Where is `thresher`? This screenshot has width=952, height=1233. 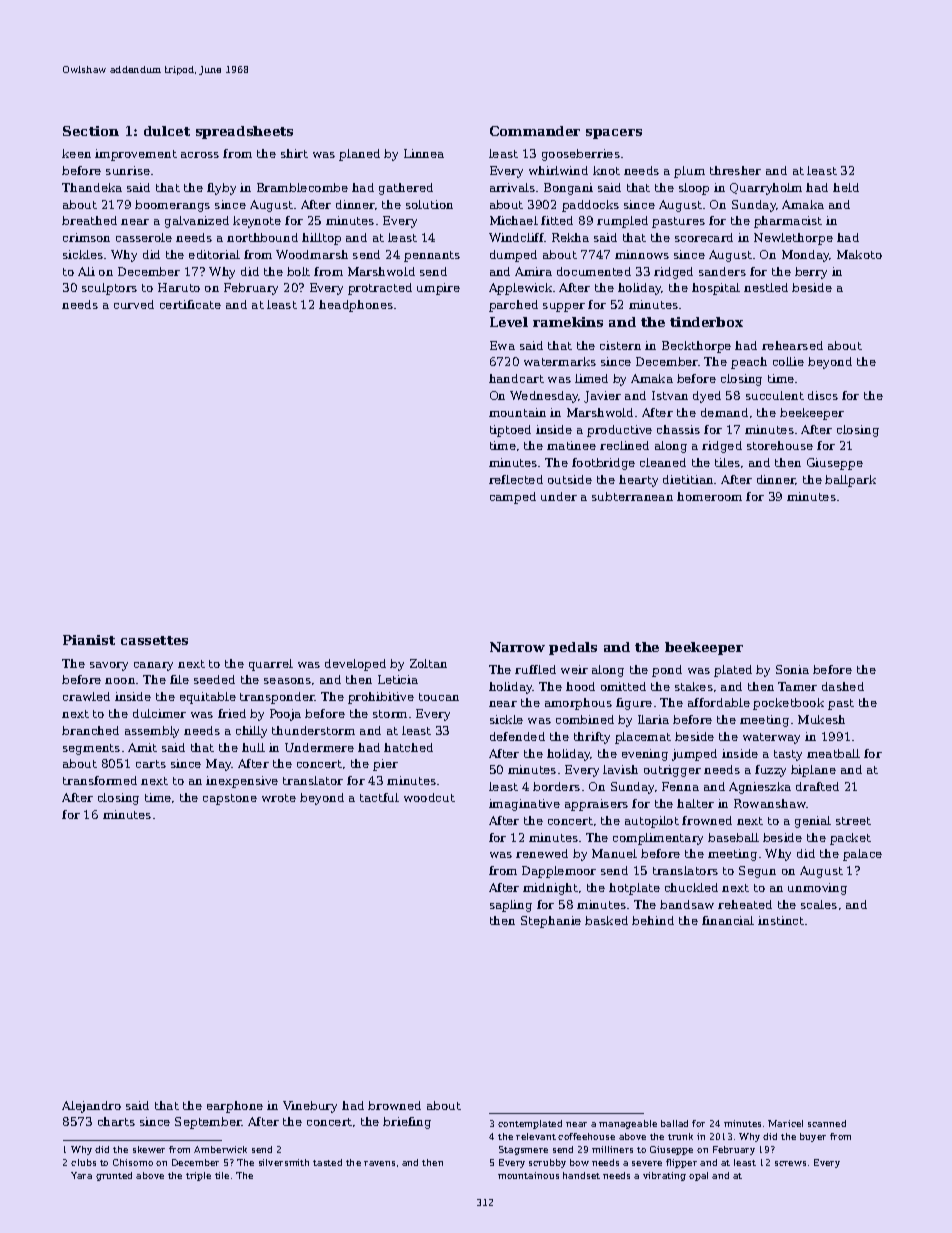 thresher is located at coordinates (735, 170).
